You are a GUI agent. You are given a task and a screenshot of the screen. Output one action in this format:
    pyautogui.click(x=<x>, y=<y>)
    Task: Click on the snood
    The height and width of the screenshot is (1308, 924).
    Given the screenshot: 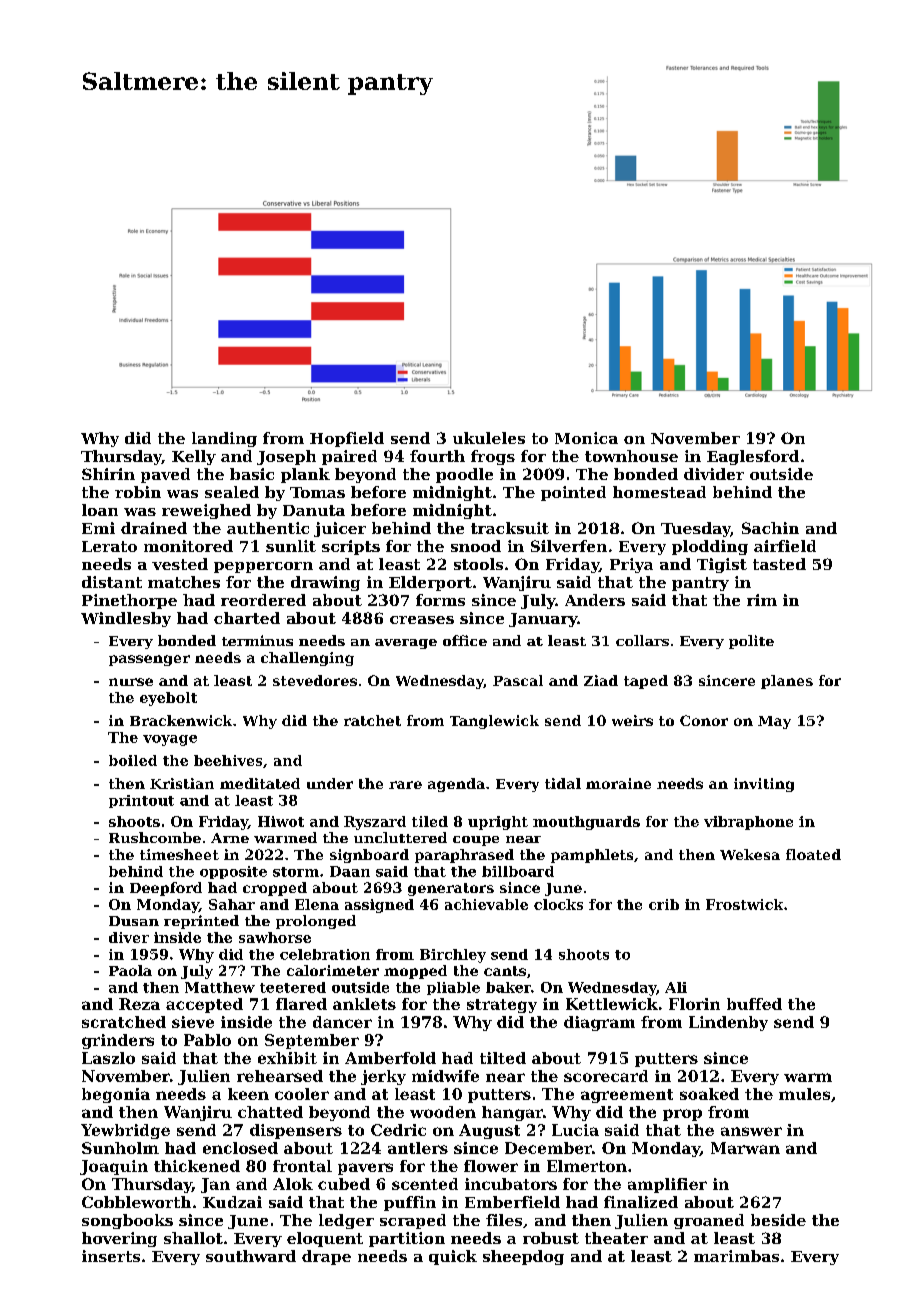 What is the action you would take?
    pyautogui.click(x=476, y=546)
